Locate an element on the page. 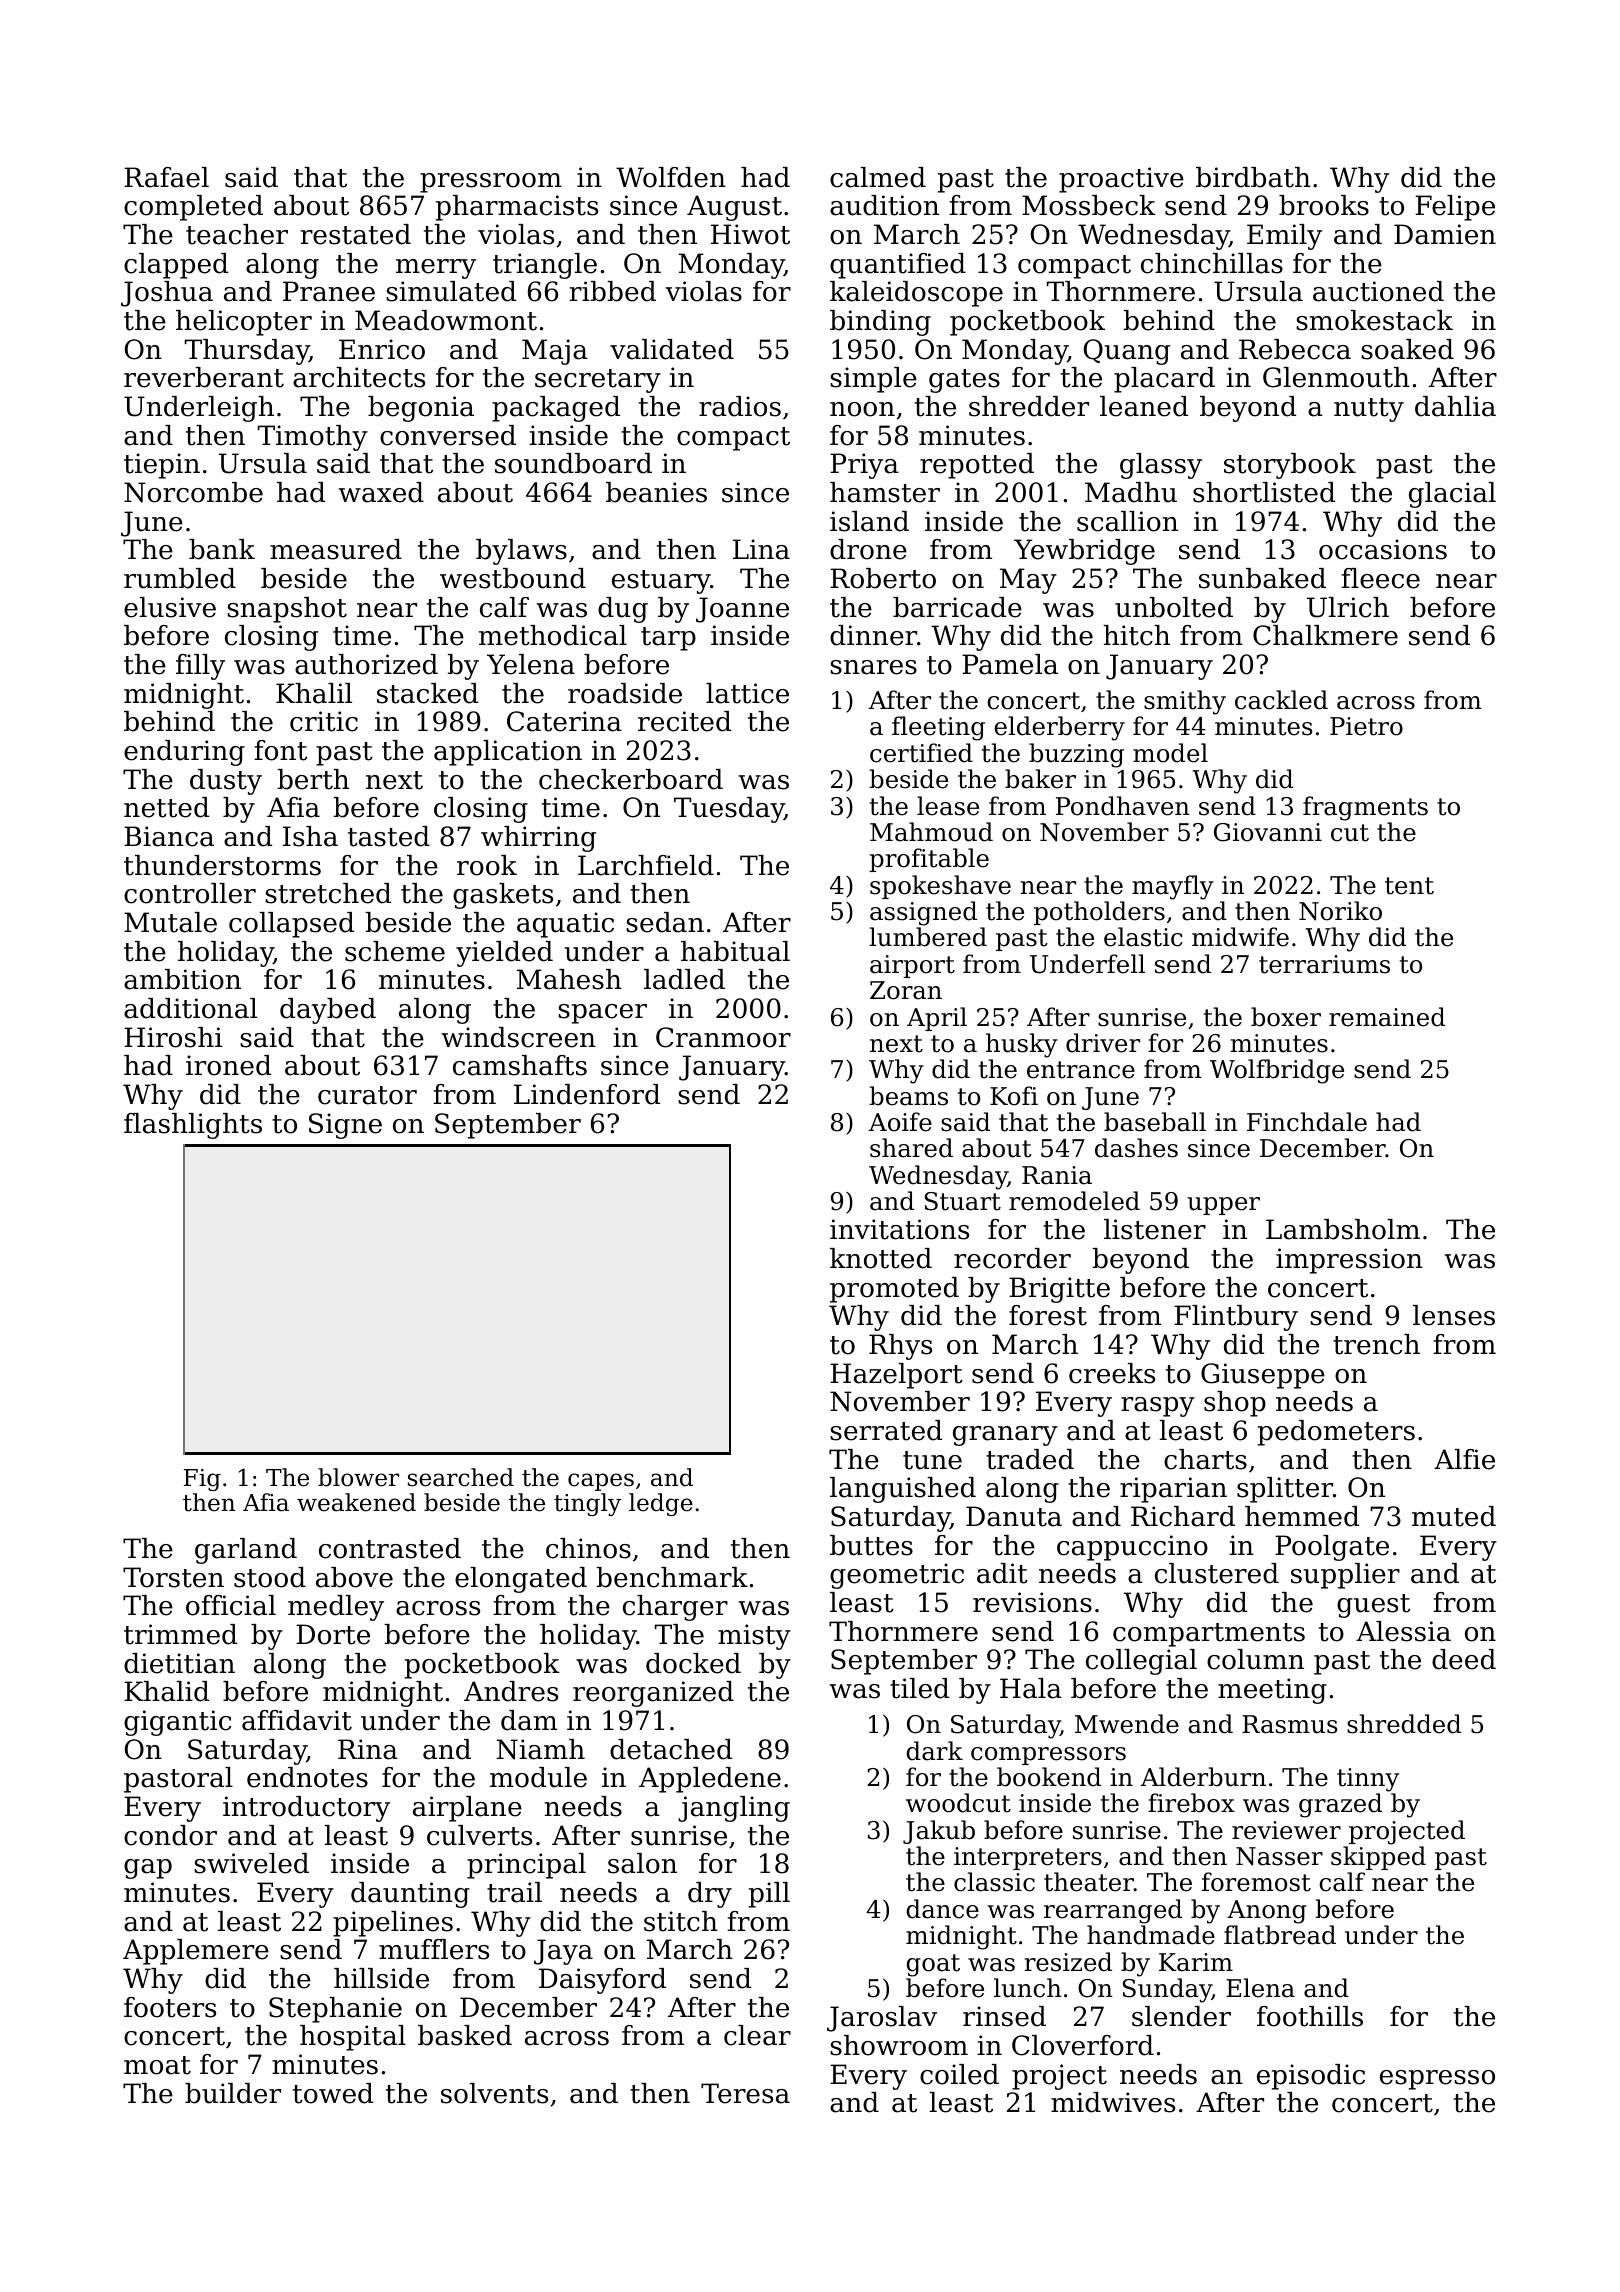  ambition is located at coordinates (182, 979).
